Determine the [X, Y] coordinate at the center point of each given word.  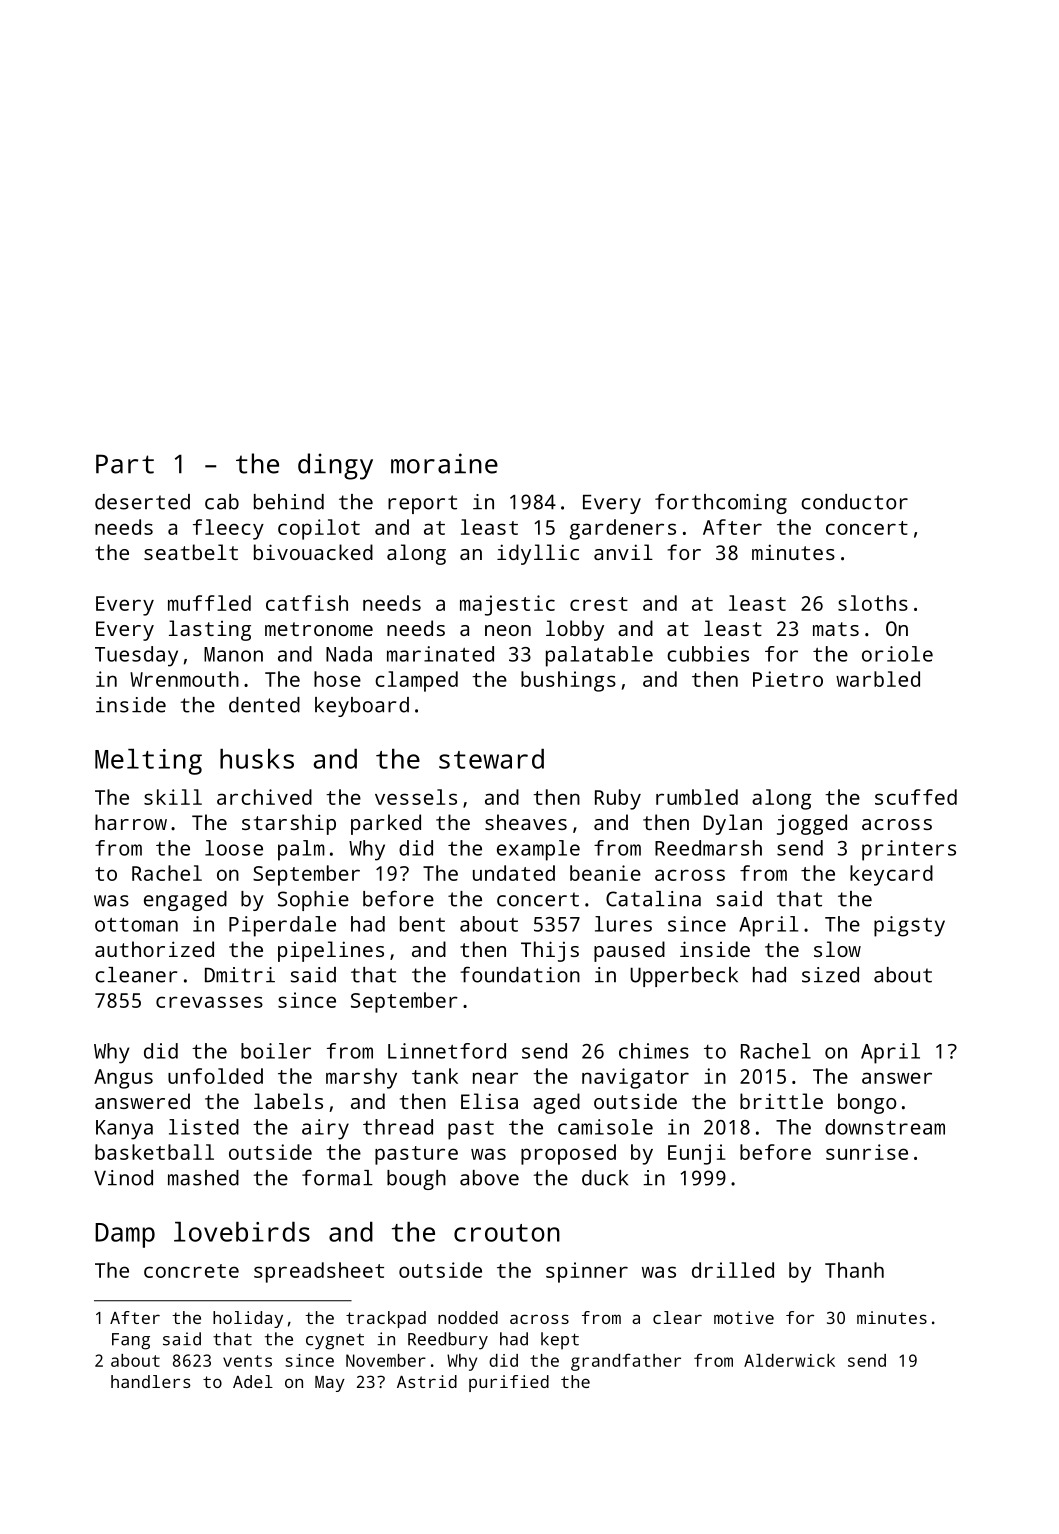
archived [264, 797]
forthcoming [721, 503]
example [538, 850]
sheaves [526, 822]
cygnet [335, 1342]
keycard [891, 875]
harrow [131, 822]
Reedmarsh [708, 848]
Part [125, 464]
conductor [854, 502]
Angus [123, 1079]
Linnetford [447, 1051]
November [386, 1360]
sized [830, 975]
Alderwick [789, 1360]
